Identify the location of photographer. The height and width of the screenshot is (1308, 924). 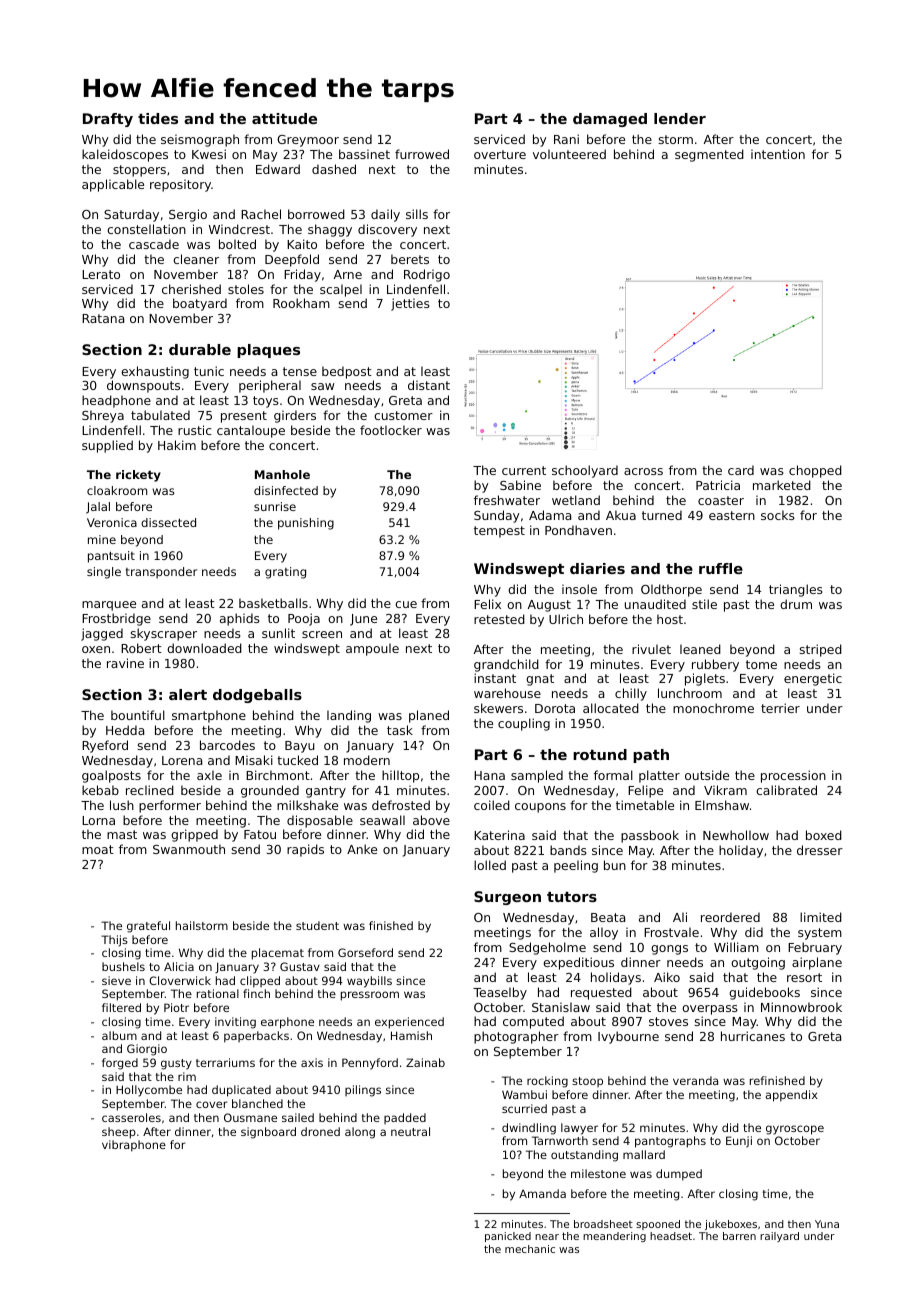
(516, 1037).
